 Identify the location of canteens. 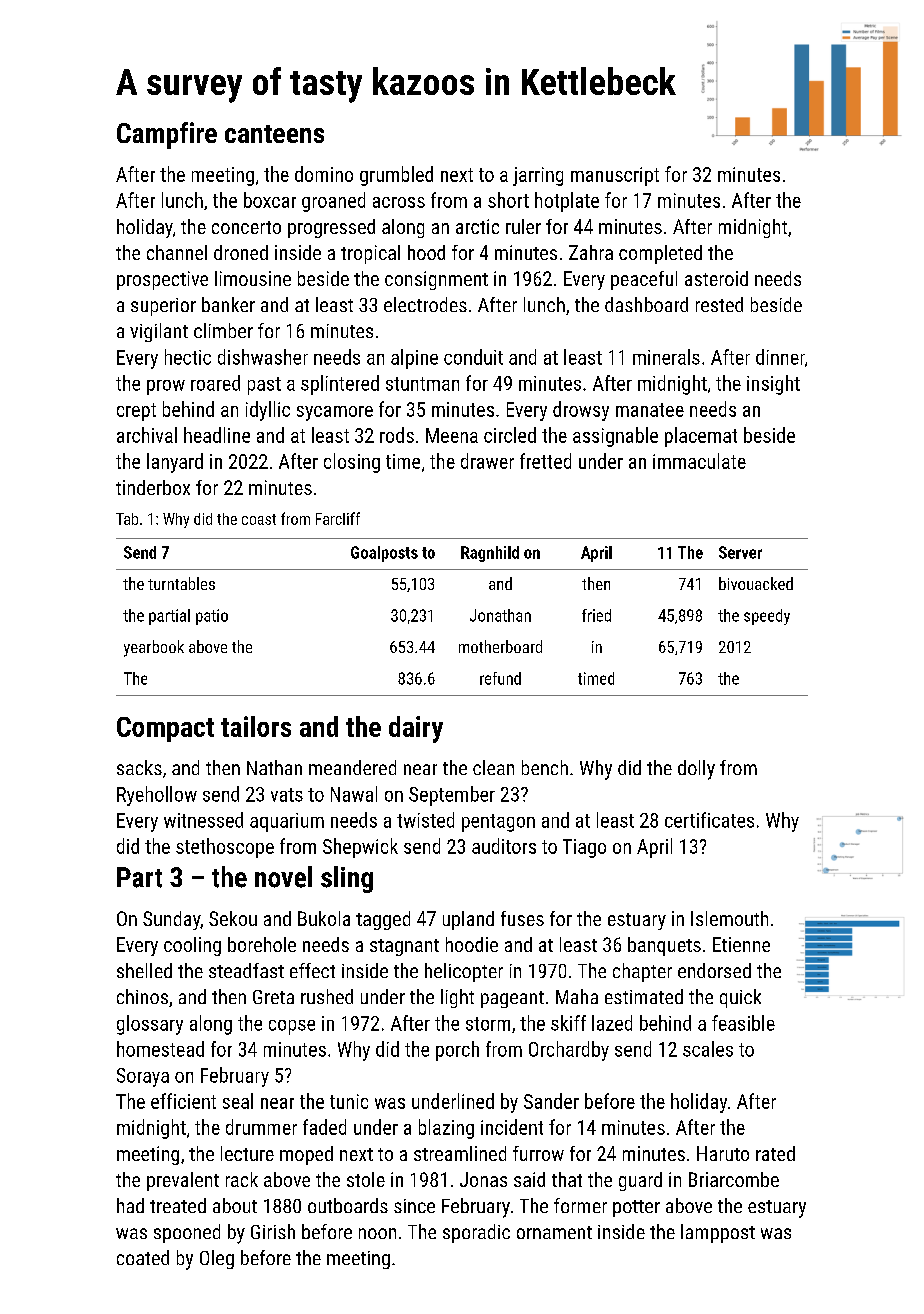
(274, 134).
